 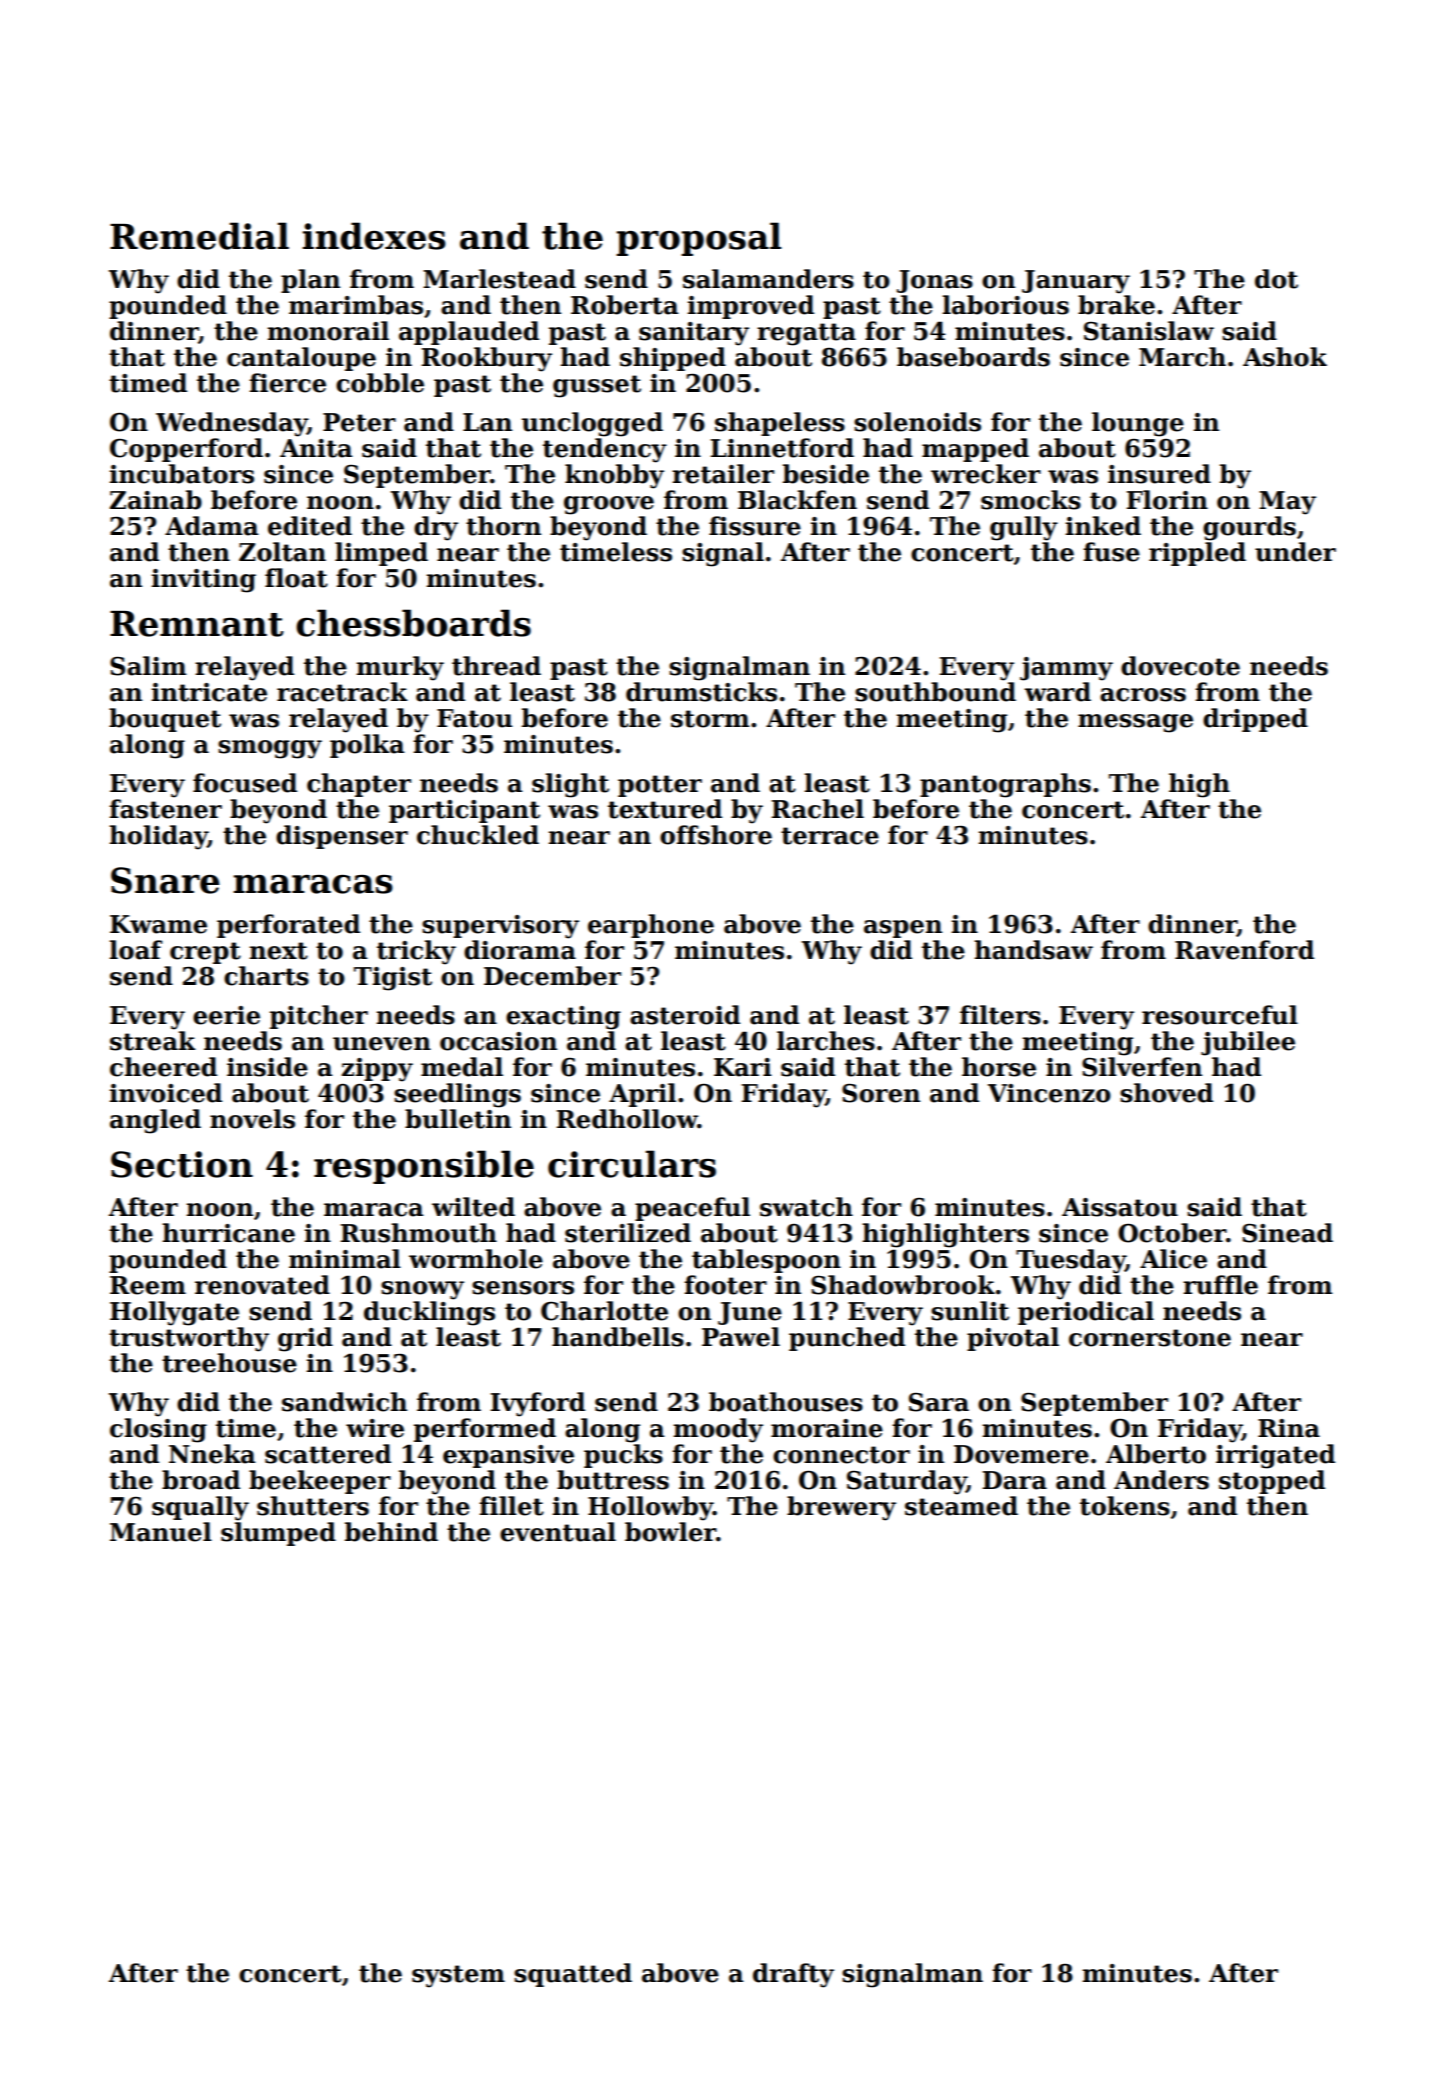 What do you see at coordinates (1116, 305) in the screenshot?
I see `brake` at bounding box center [1116, 305].
